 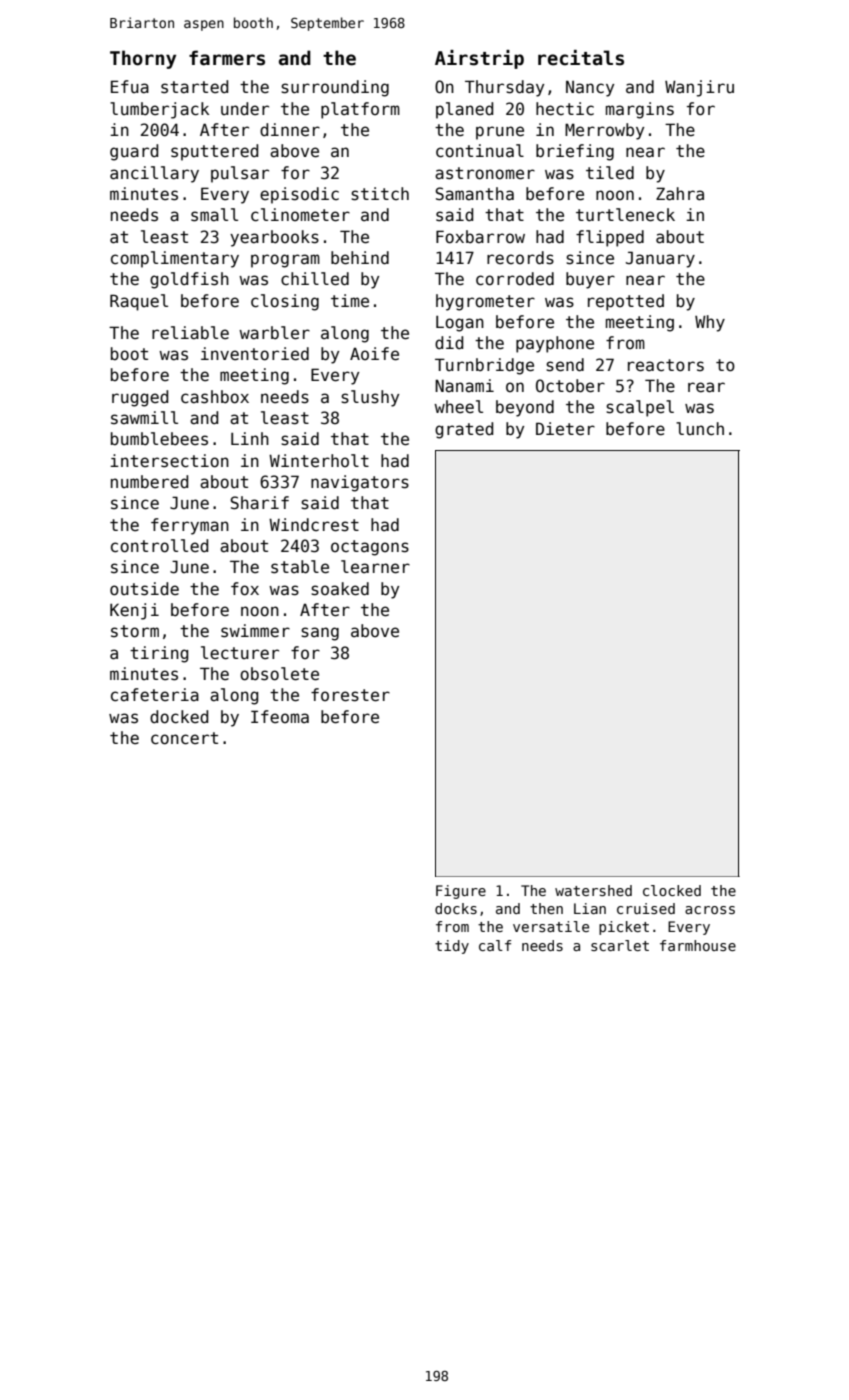 What do you see at coordinates (452, 947) in the screenshot?
I see `tidy` at bounding box center [452, 947].
